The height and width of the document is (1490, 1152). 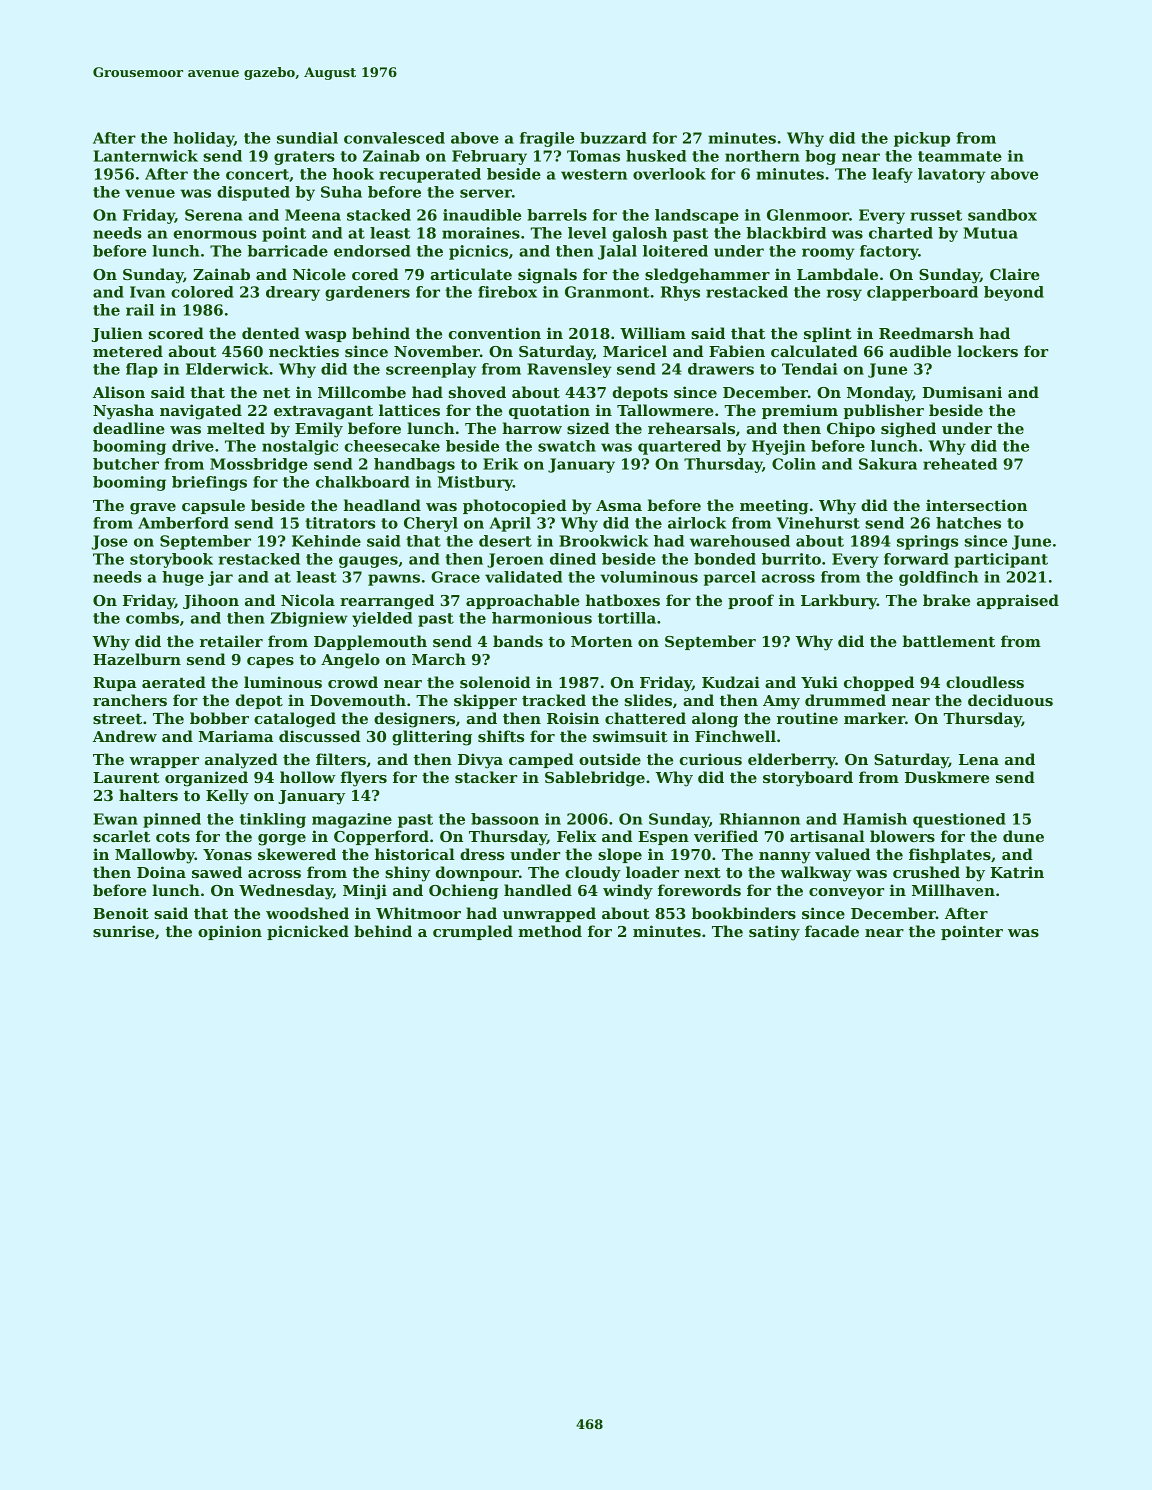 I want to click on opinion, so click(x=230, y=932).
